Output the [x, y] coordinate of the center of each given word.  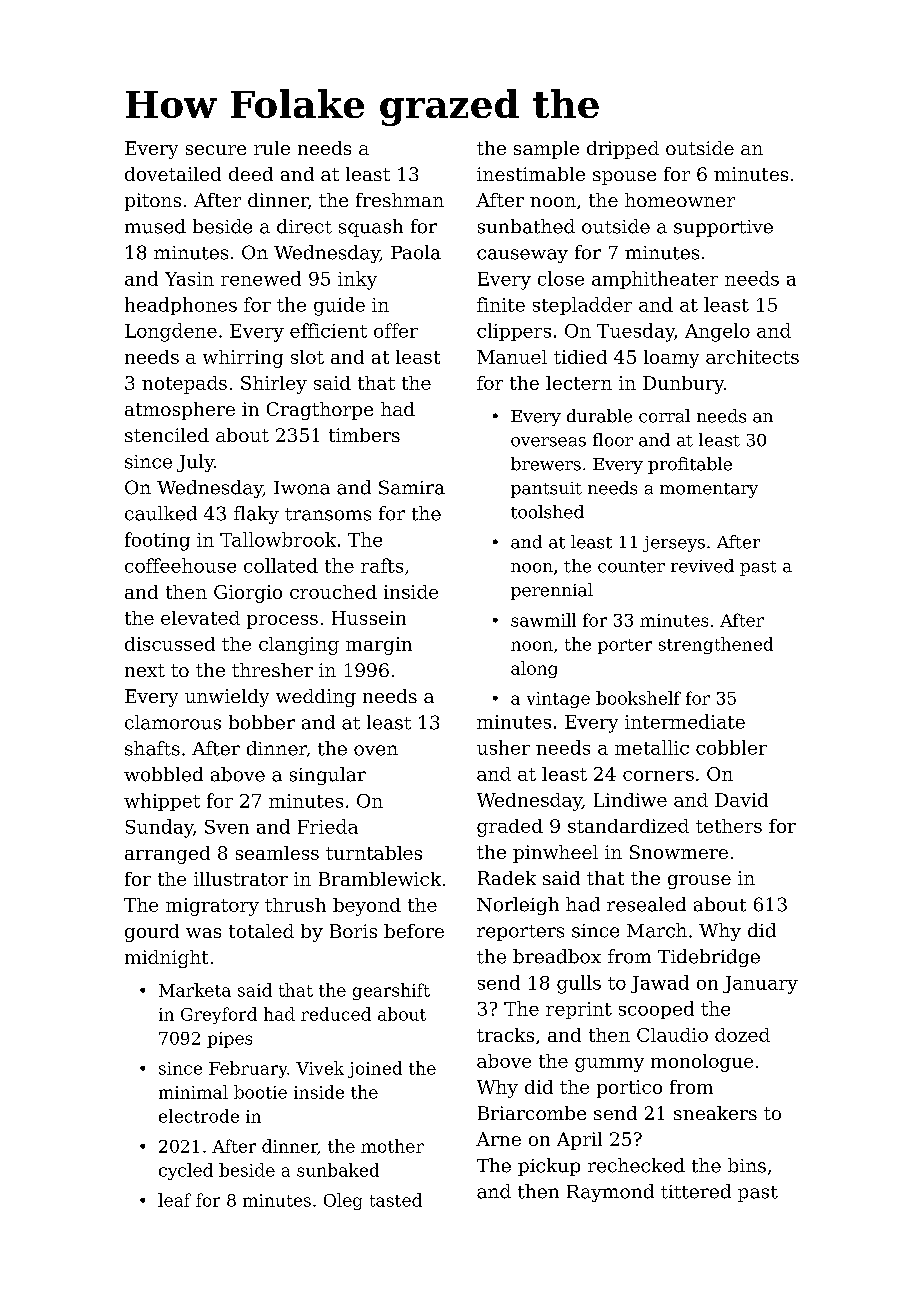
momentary [709, 490]
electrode [199, 1116]
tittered [696, 1191]
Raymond [610, 1193]
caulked [161, 513]
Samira [412, 487]
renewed [261, 278]
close [561, 278]
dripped [623, 150]
